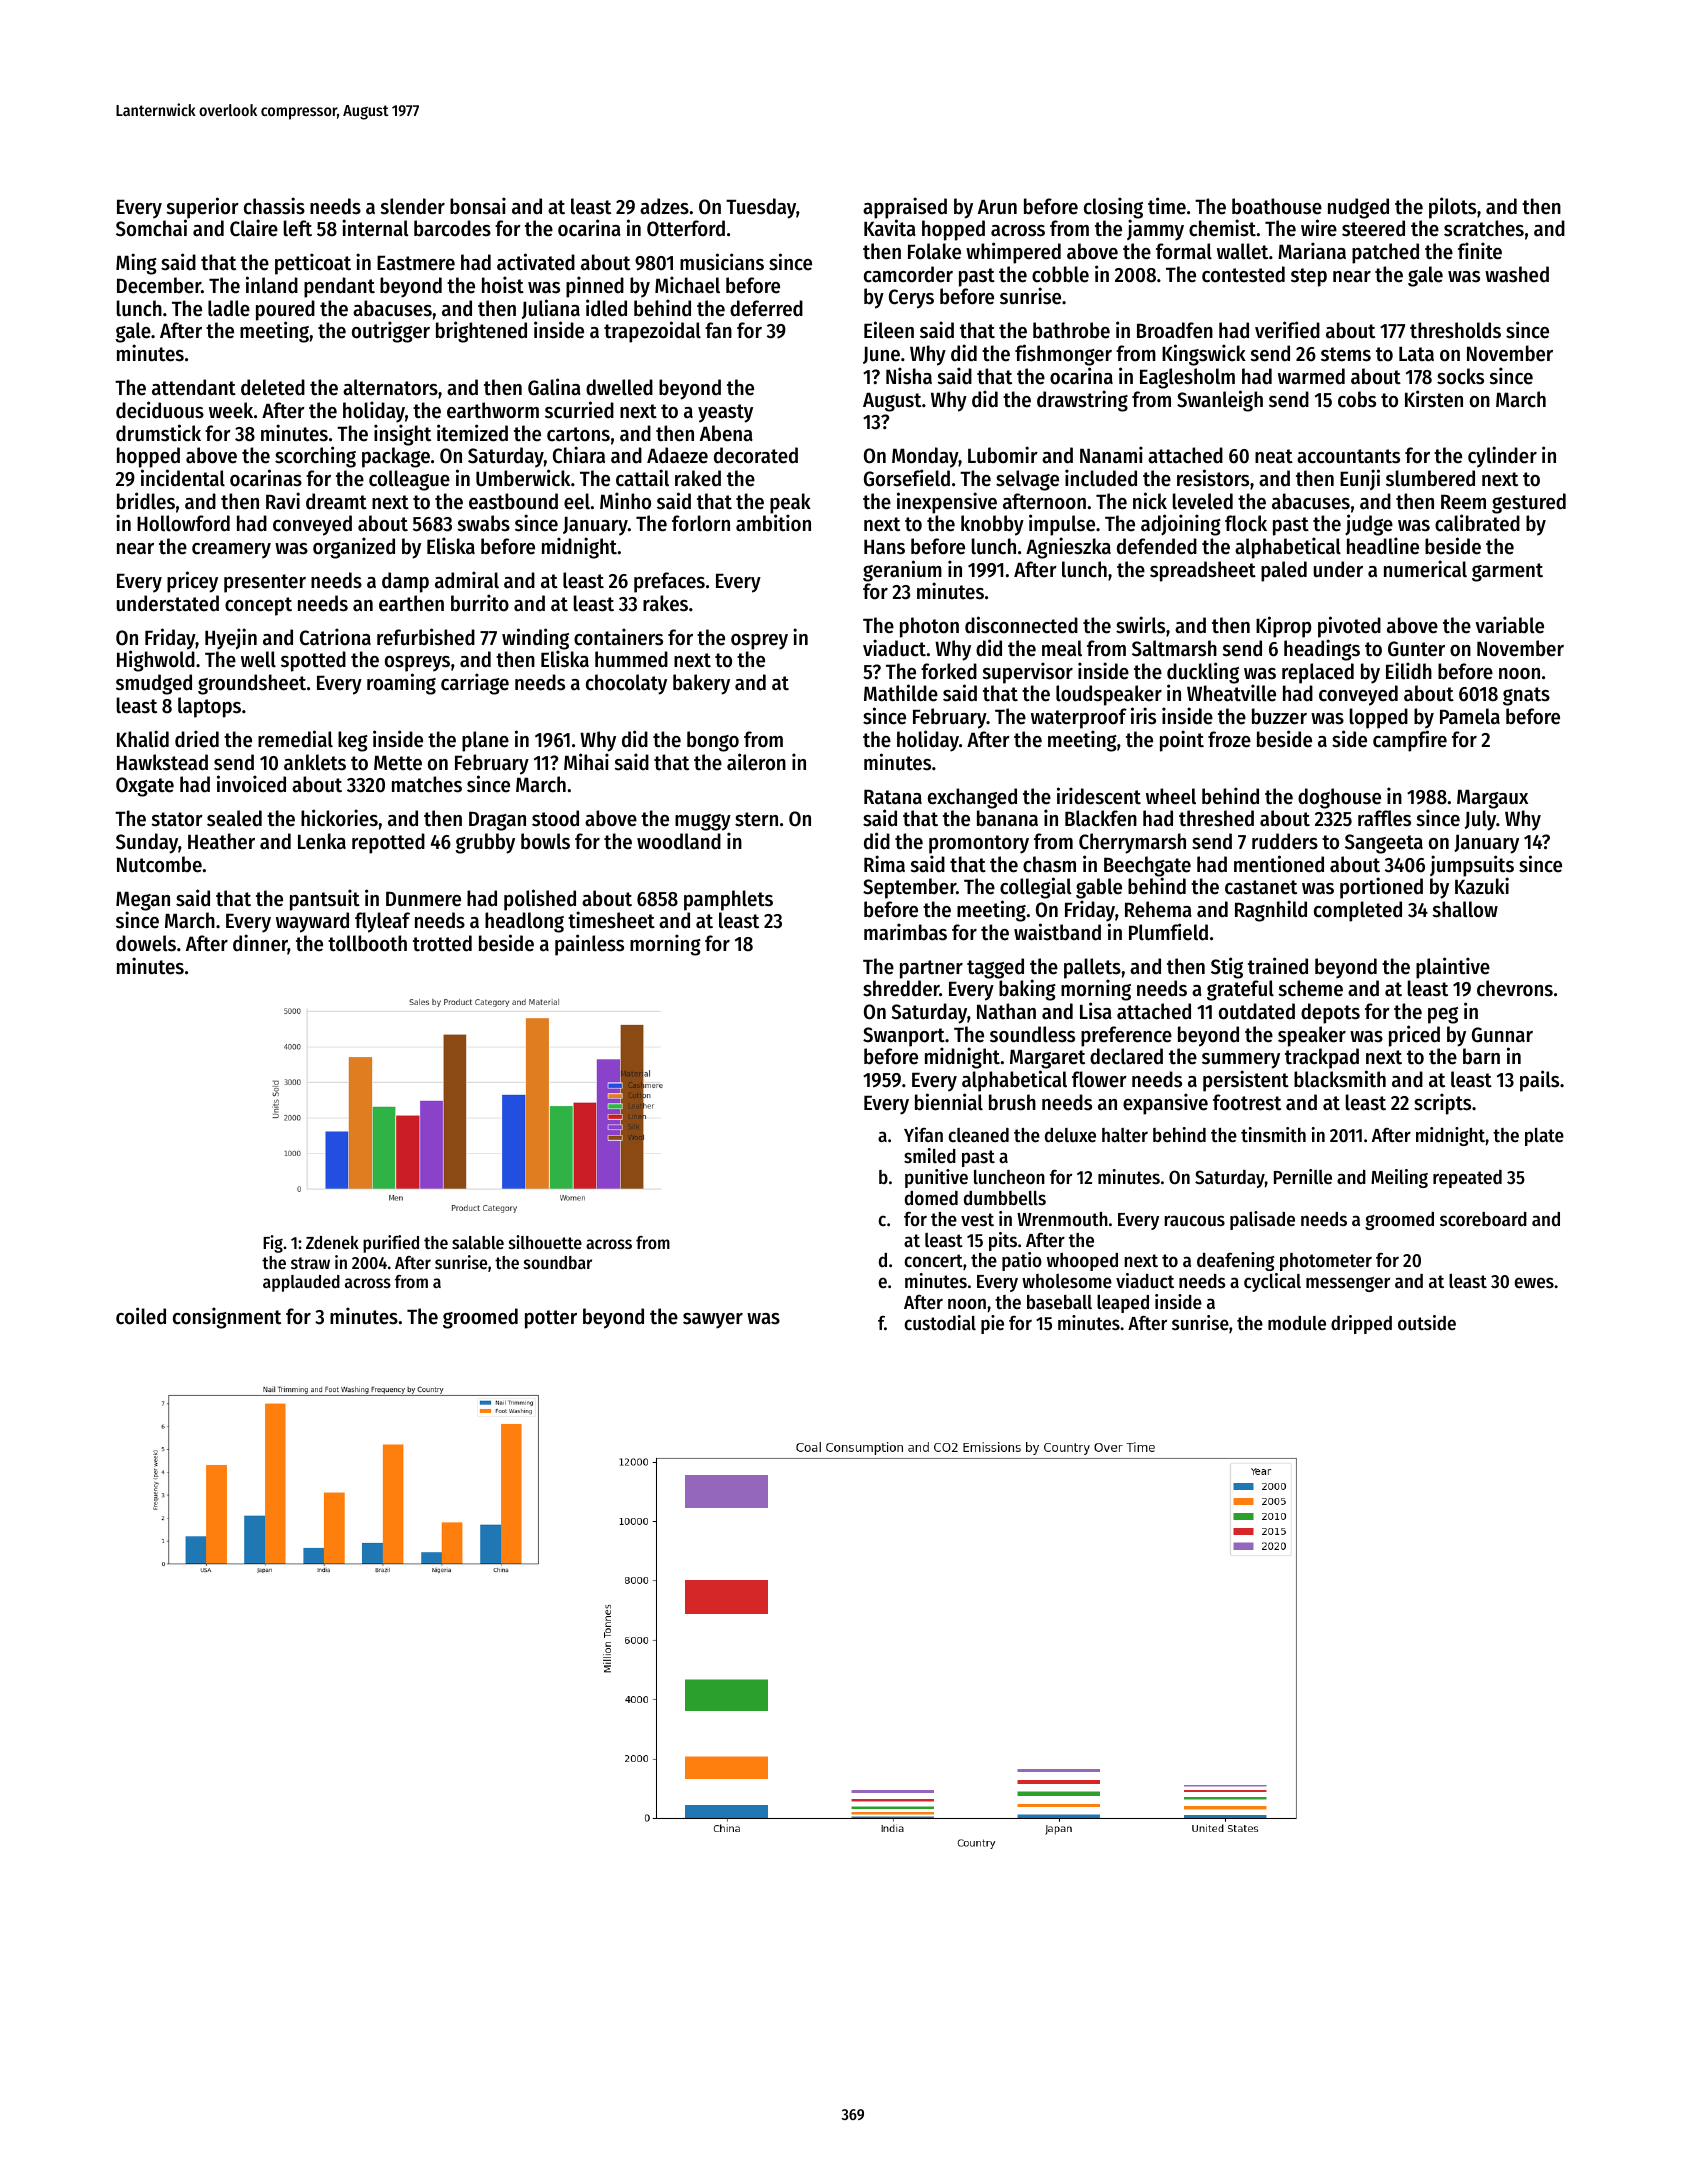 The width and height of the page is (1683, 2178). Describe the element at coordinates (1477, 523) in the page. I see `calibrated` at that location.
